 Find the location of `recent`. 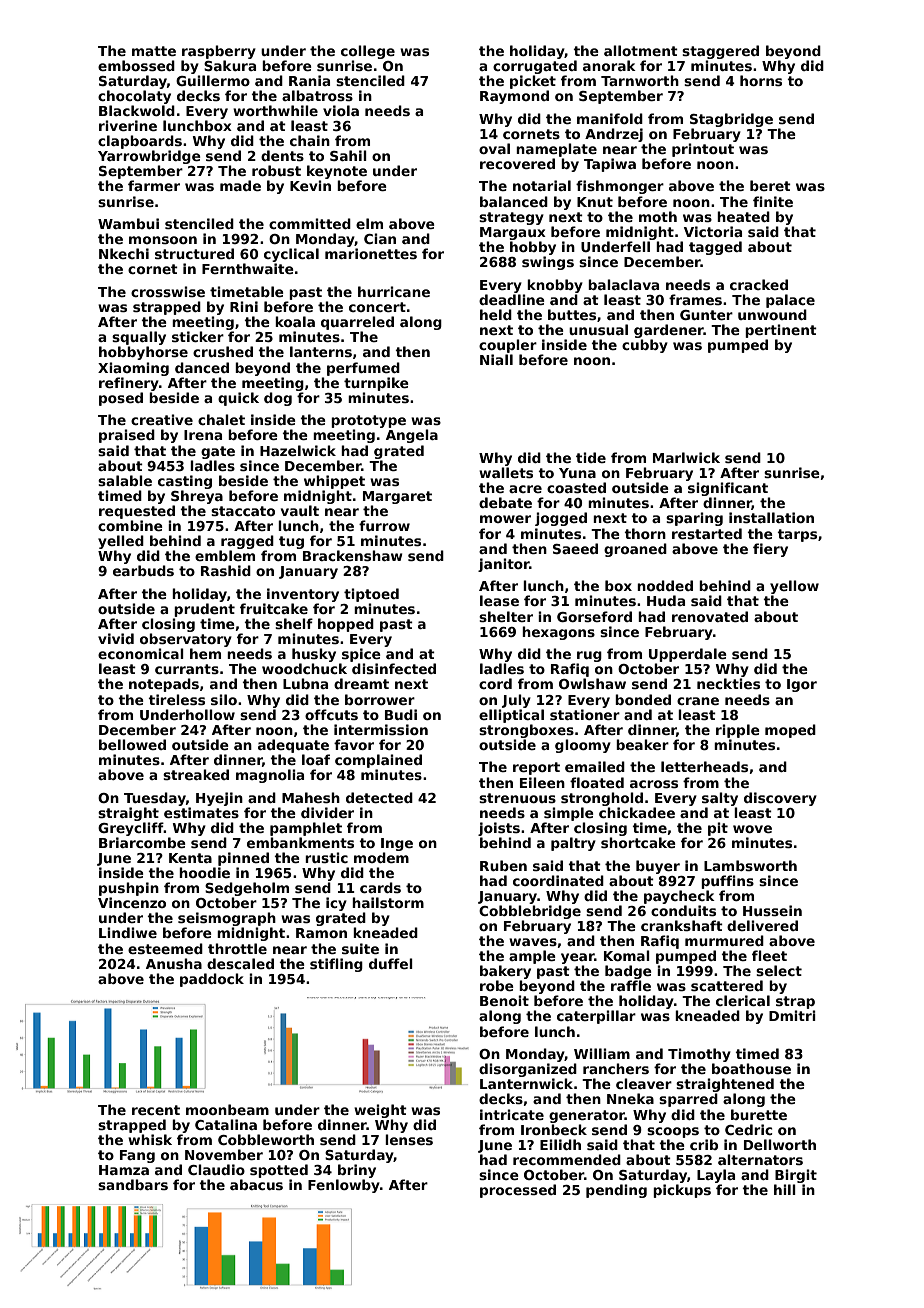

recent is located at coordinates (156, 1110).
